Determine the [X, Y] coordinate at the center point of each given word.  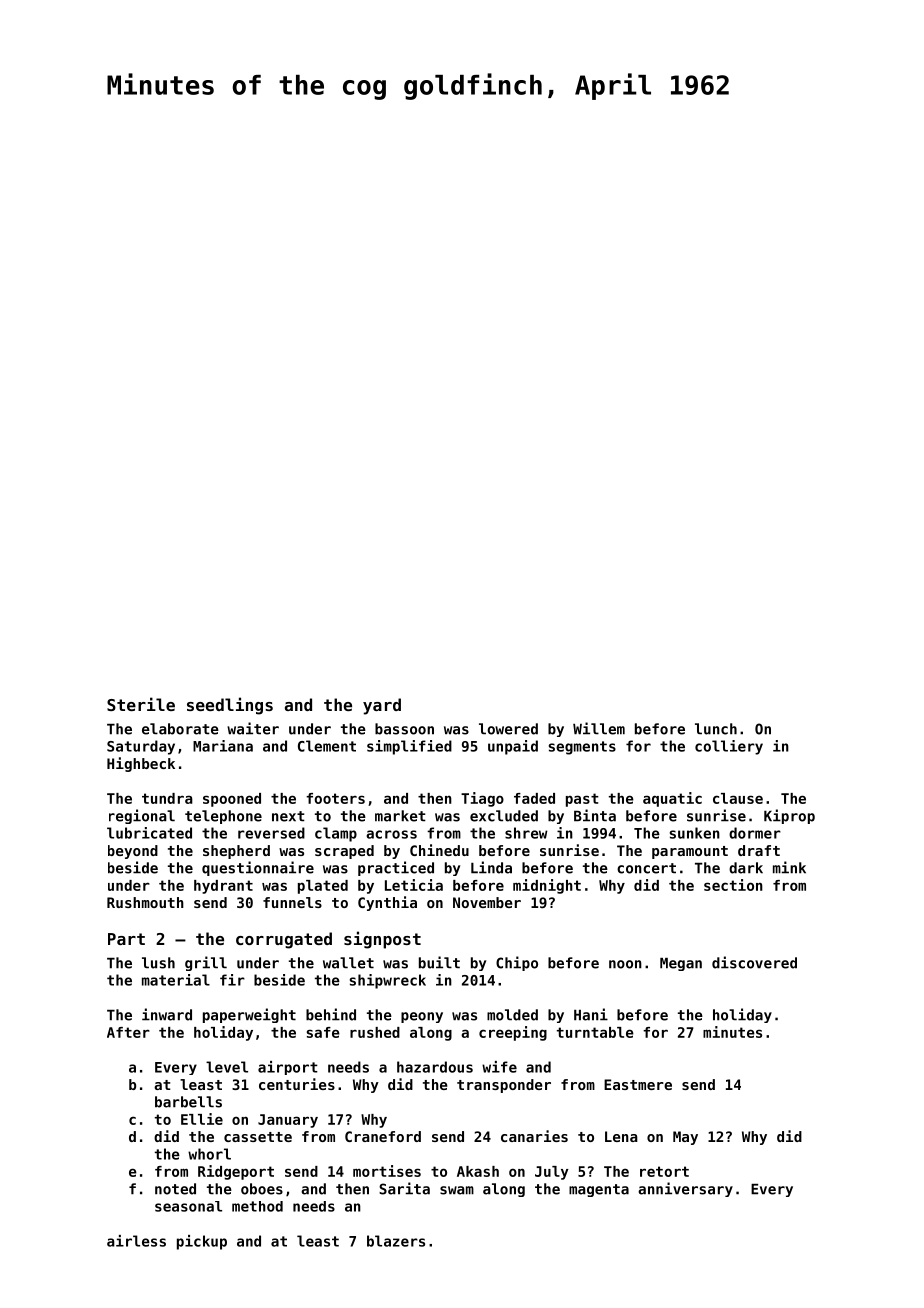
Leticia [414, 885]
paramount [690, 852]
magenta [599, 1190]
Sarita [404, 1188]
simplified [409, 747]
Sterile [141, 704]
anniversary [685, 1189]
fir [232, 980]
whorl [209, 1154]
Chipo [517, 963]
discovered [754, 962]
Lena [621, 1136]
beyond [133, 852]
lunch [716, 729]
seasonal [188, 1206]
